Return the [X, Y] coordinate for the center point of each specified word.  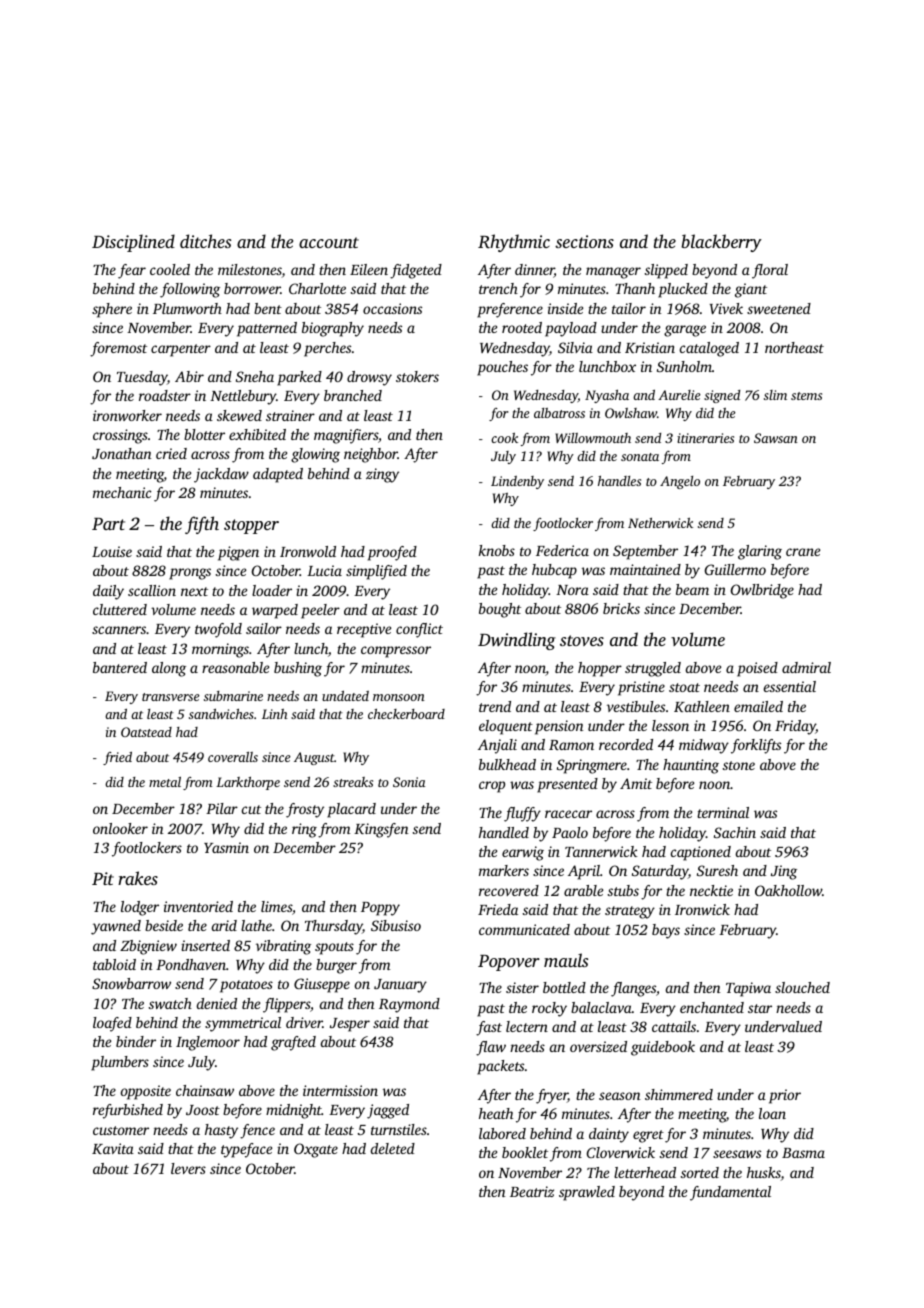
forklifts [756, 746]
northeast [794, 347]
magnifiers [346, 436]
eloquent [506, 727]
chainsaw [205, 1090]
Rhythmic [514, 243]
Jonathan [122, 453]
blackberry [721, 243]
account [329, 242]
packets [500, 1067]
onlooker [120, 828]
